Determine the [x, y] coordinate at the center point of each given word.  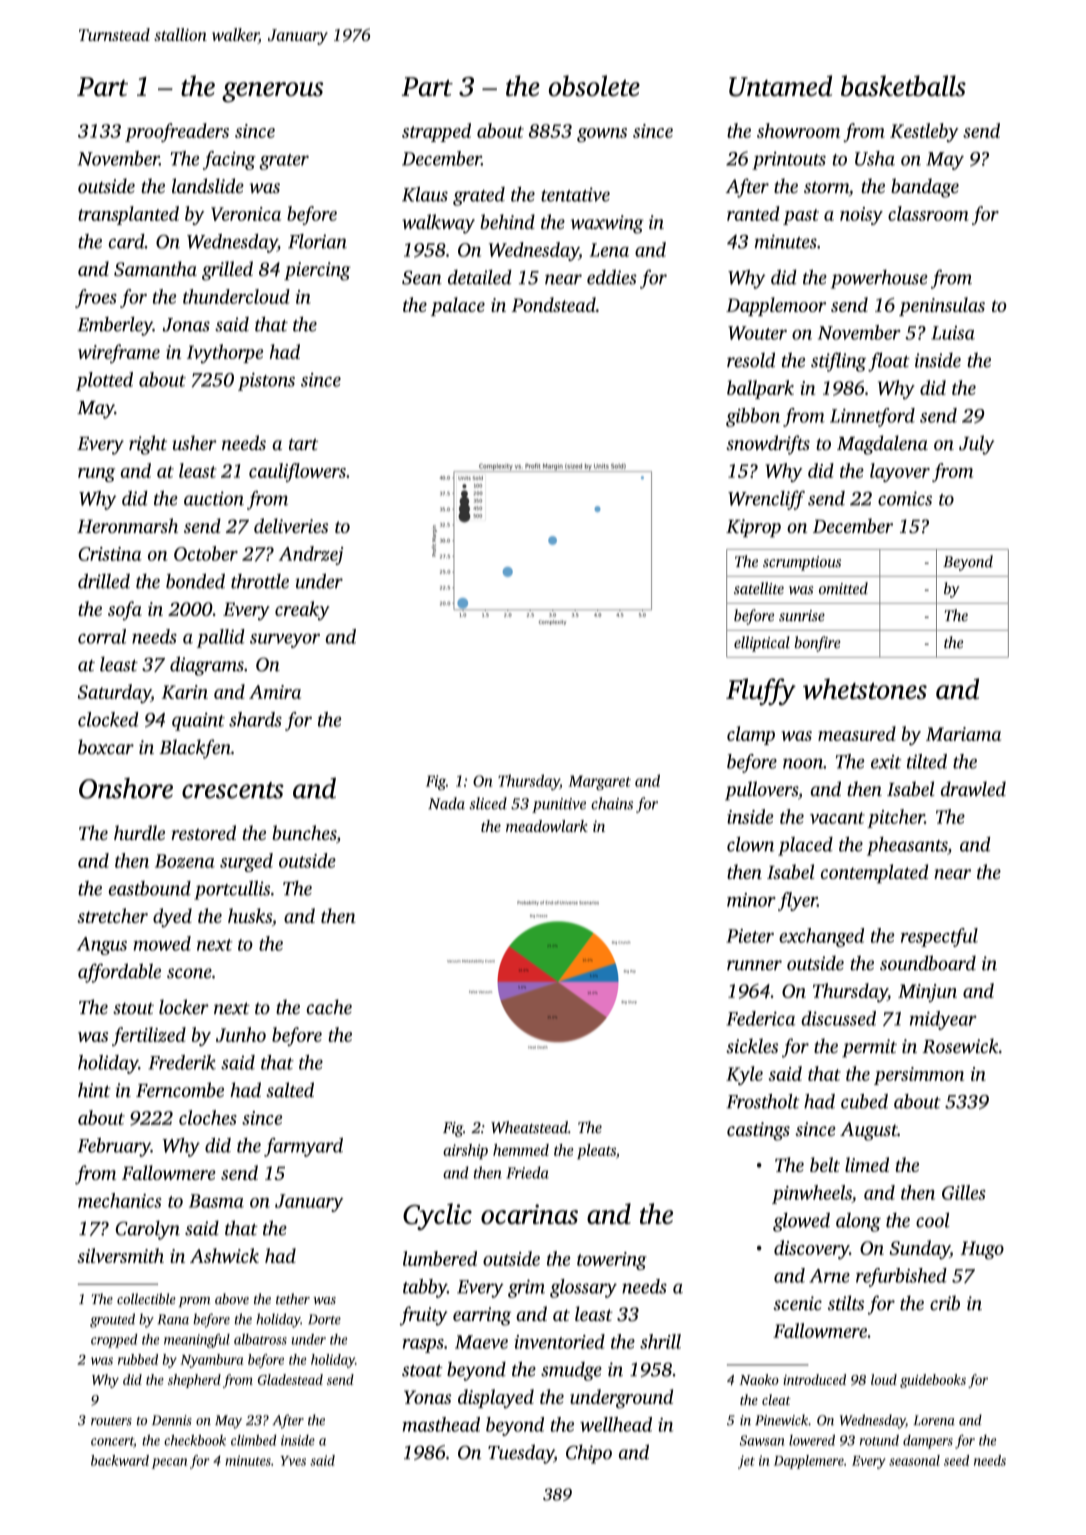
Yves [293, 1461]
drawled [973, 788]
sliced [488, 803]
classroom [928, 213]
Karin [185, 692]
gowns [602, 135]
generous [272, 92]
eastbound [150, 888]
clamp [751, 735]
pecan [169, 1463]
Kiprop [753, 528]
